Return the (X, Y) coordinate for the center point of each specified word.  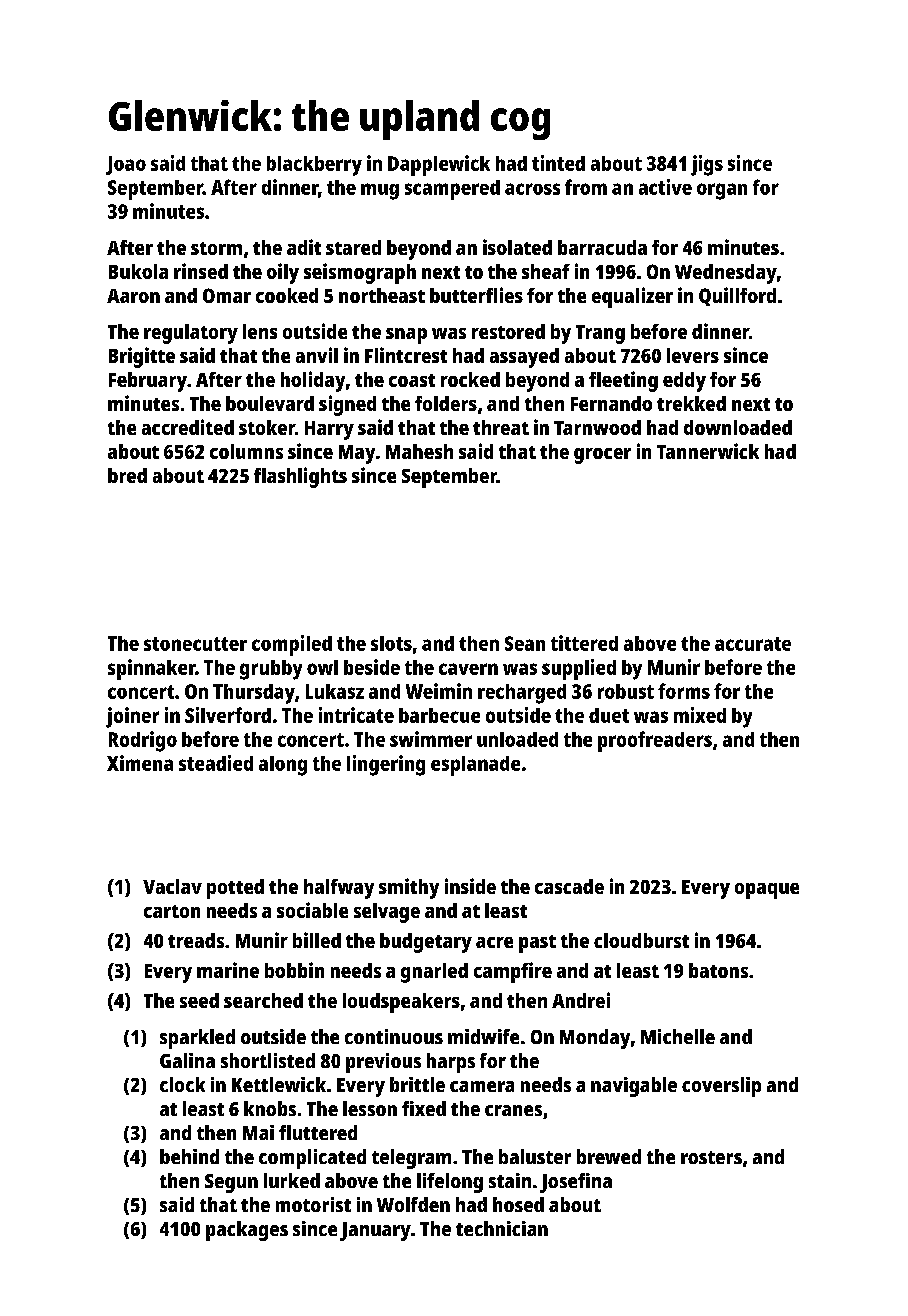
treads (196, 940)
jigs (707, 165)
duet (609, 715)
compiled (292, 645)
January (375, 1231)
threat (501, 427)
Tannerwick (708, 451)
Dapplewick (439, 165)
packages (247, 1231)
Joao (126, 165)
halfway (339, 889)
